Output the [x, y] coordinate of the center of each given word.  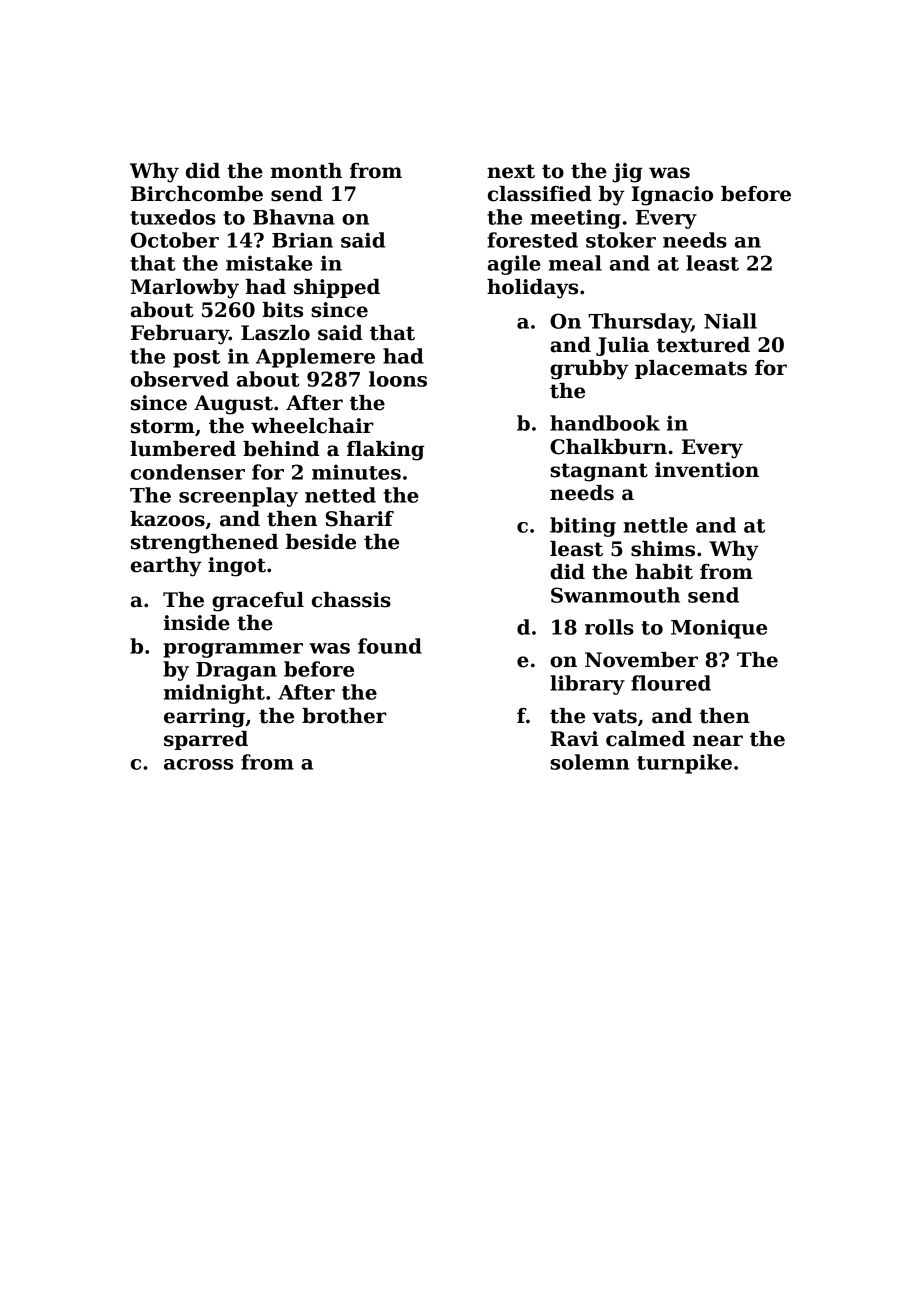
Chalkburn [608, 447]
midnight [214, 694]
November [641, 660]
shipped [337, 288]
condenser [188, 472]
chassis [351, 600]
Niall [730, 321]
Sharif [360, 519]
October [175, 240]
